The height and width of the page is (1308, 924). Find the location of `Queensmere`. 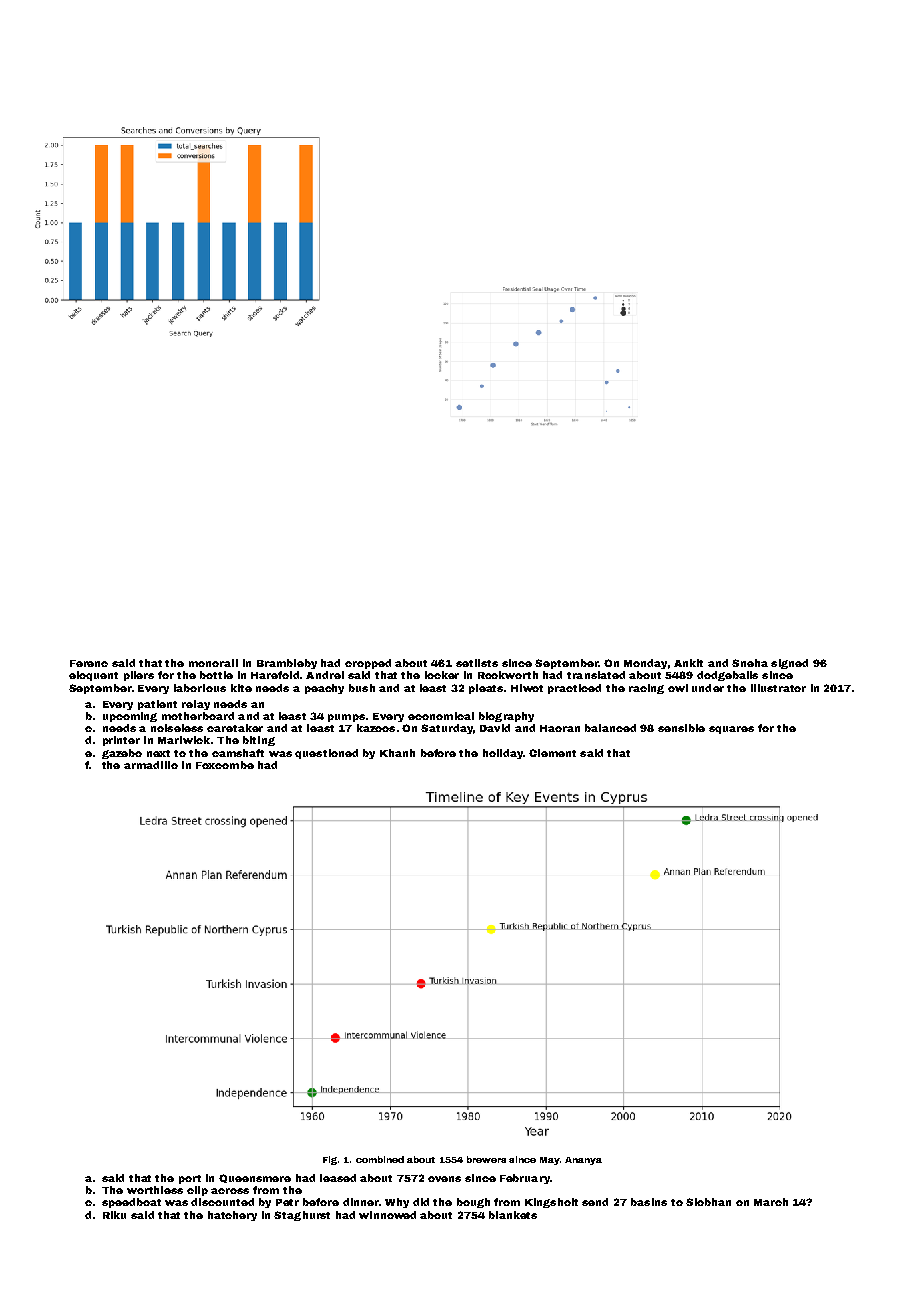

Queensmere is located at coordinates (255, 1178).
